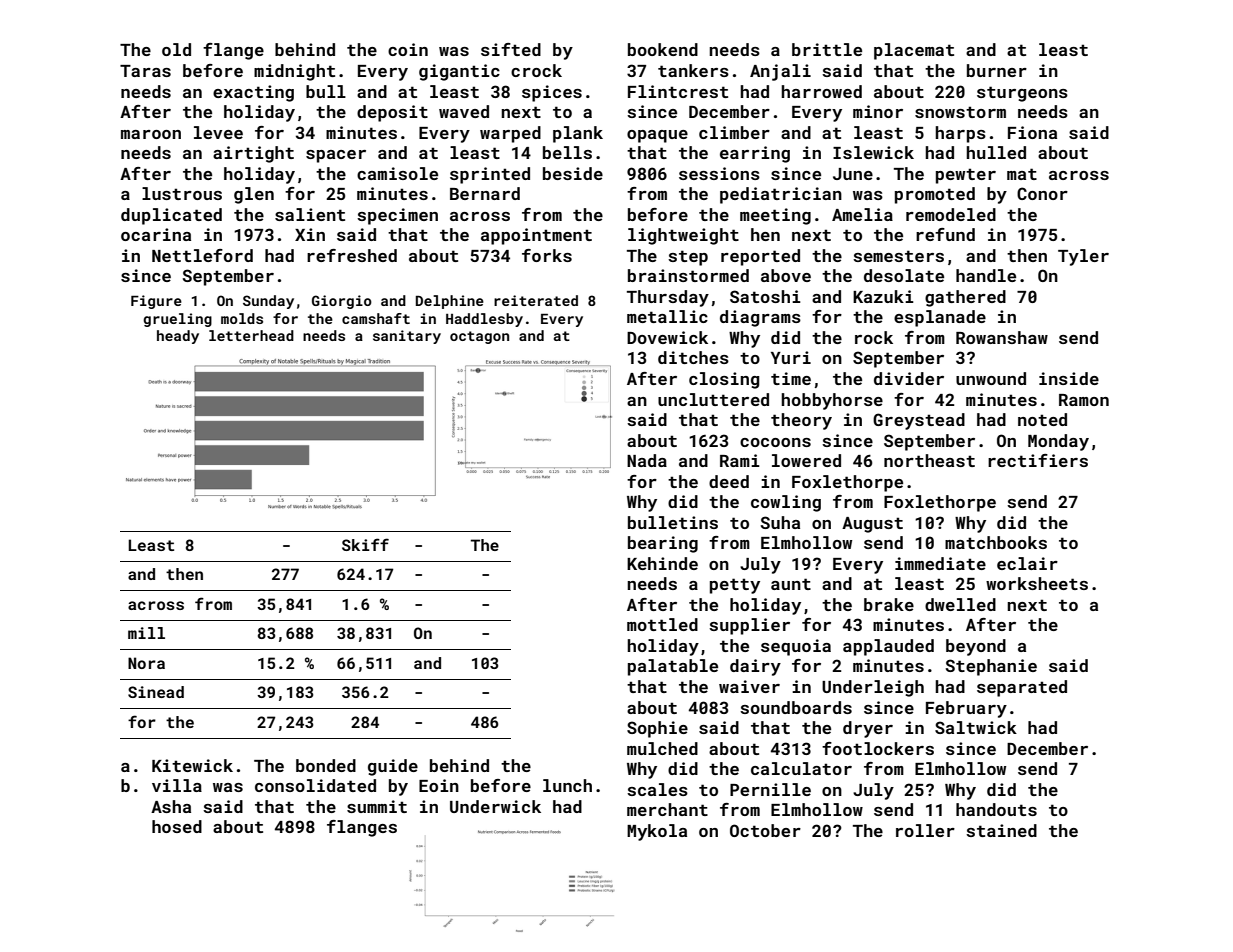 This screenshot has width=1233, height=952. I want to click on Nora, so click(146, 663).
